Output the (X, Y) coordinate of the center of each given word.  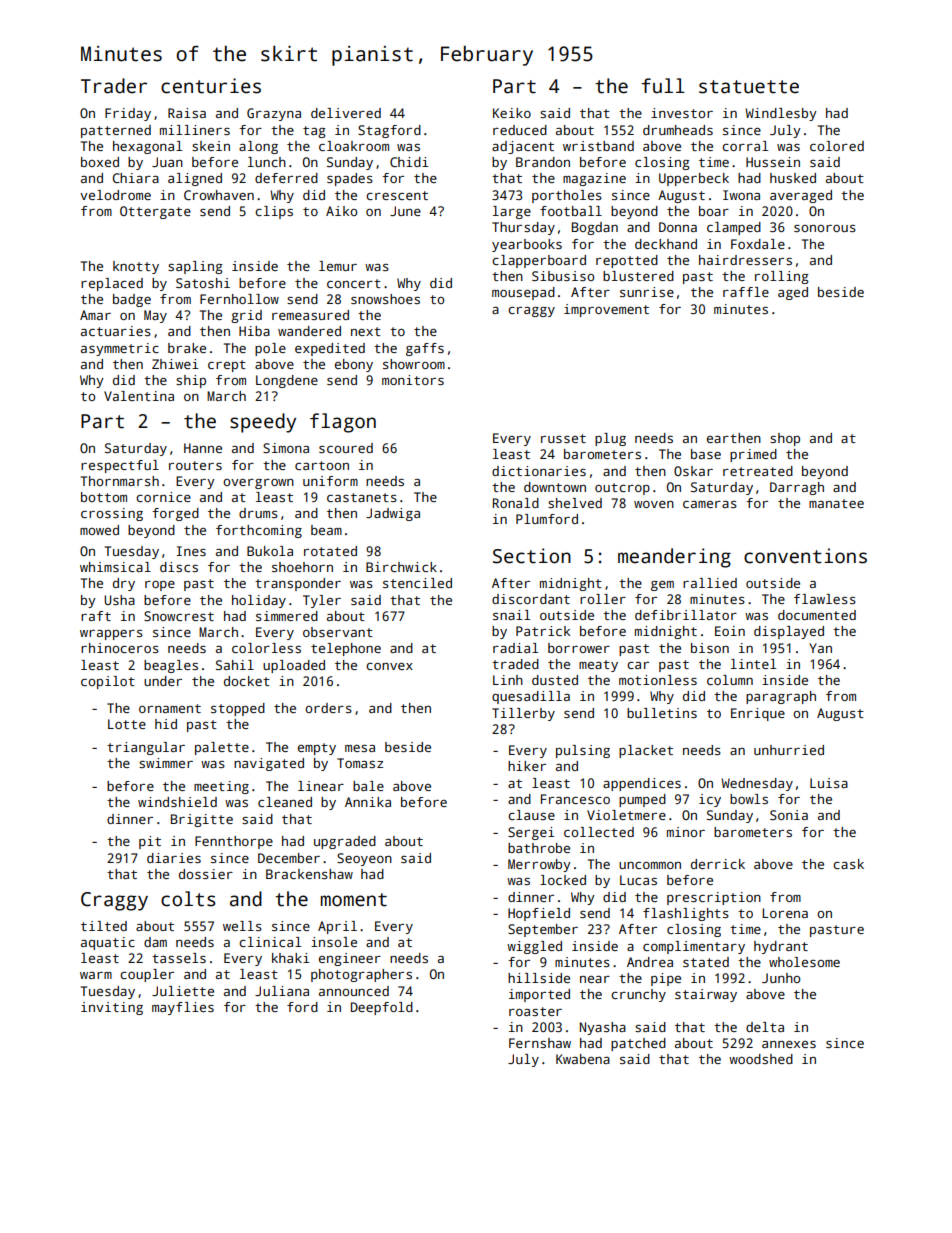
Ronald (516, 503)
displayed (789, 632)
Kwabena (583, 1059)
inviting (112, 1008)
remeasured (310, 315)
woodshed (761, 1059)
